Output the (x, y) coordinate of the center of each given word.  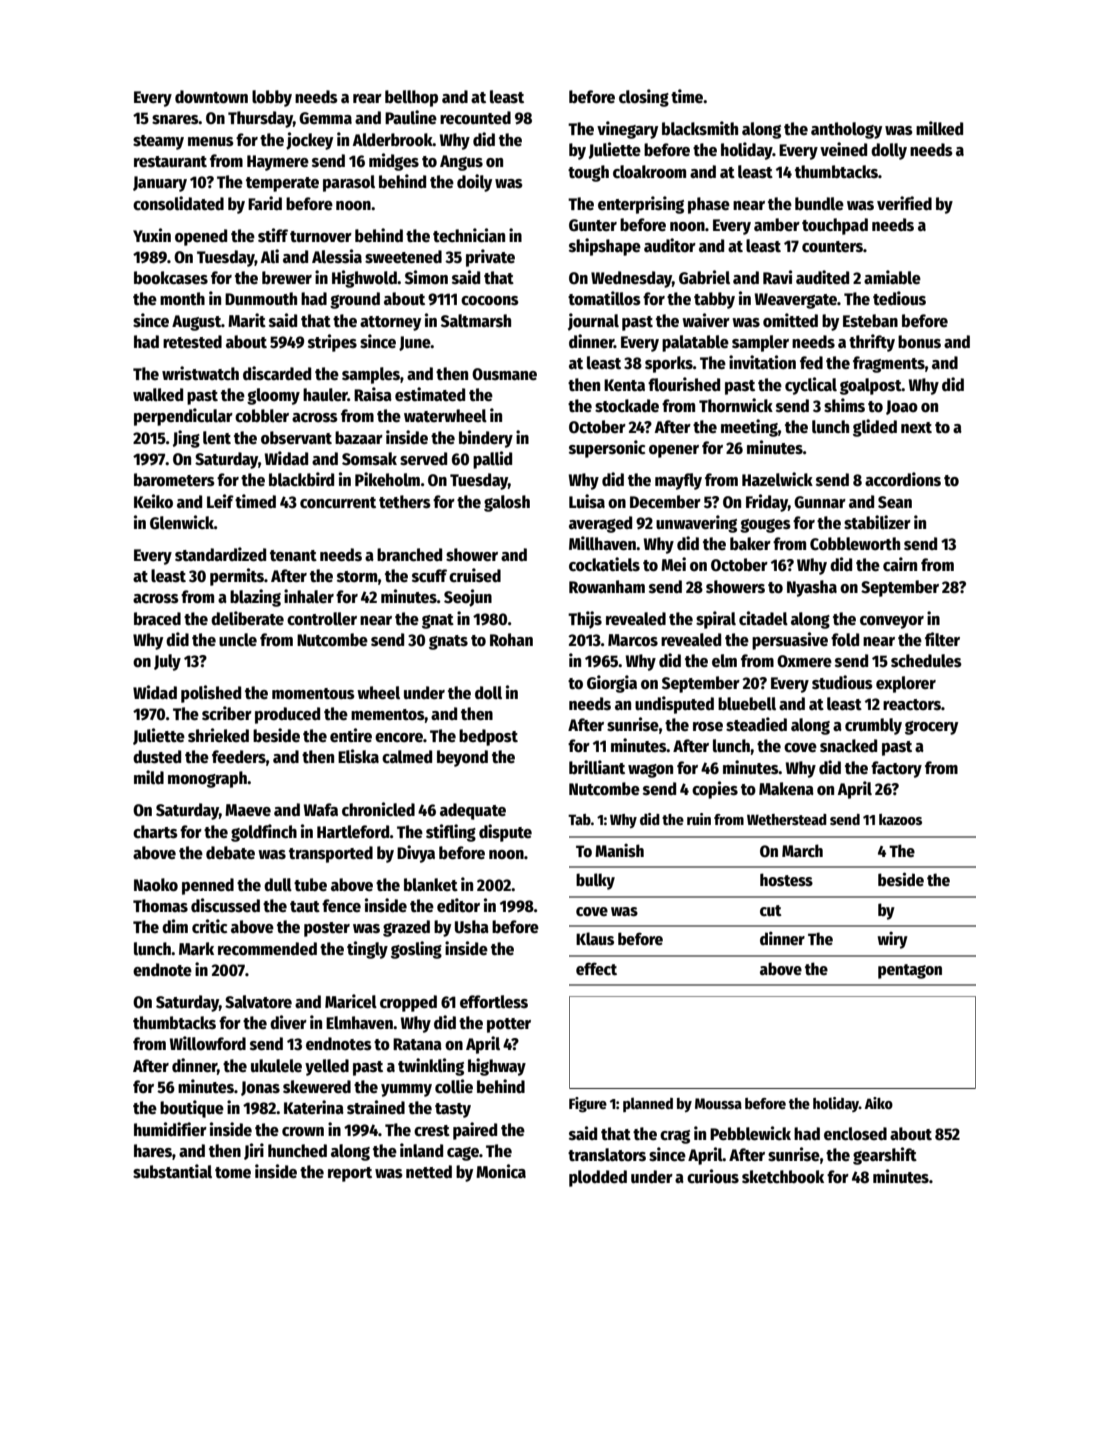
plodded (598, 1178)
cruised (475, 575)
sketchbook (783, 1177)
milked (939, 128)
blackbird (301, 479)
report (350, 1174)
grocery (931, 728)
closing (644, 98)
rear (367, 99)
